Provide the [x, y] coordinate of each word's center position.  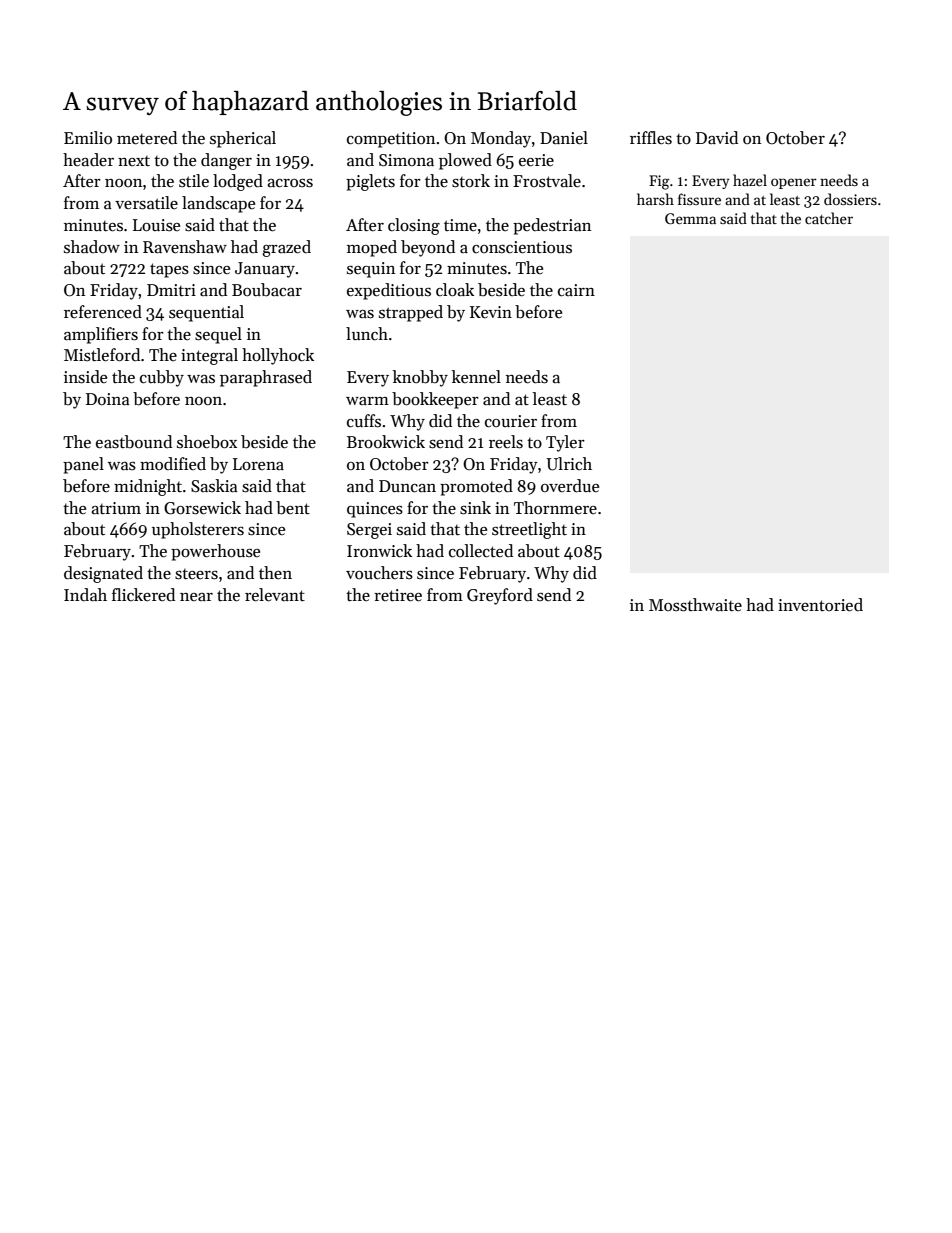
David [717, 137]
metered [147, 138]
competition [391, 140]
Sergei [369, 531]
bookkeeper [435, 400]
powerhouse [215, 552]
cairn [576, 290]
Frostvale [547, 181]
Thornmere [555, 508]
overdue [570, 486]
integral [209, 356]
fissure [699, 199]
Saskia [214, 486]
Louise [156, 225]
